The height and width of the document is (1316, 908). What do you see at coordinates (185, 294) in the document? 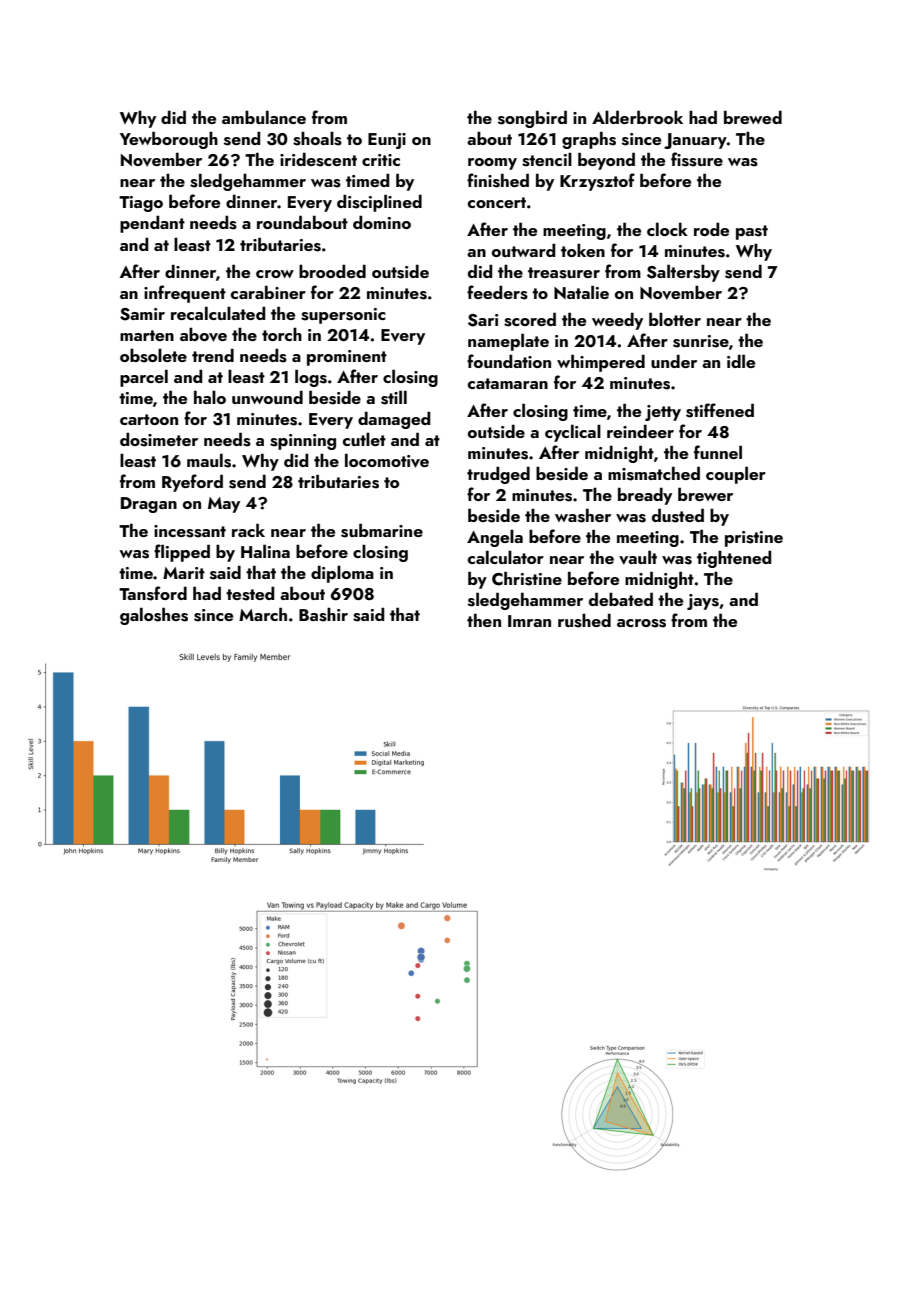
I see `infrequent` at bounding box center [185, 294].
